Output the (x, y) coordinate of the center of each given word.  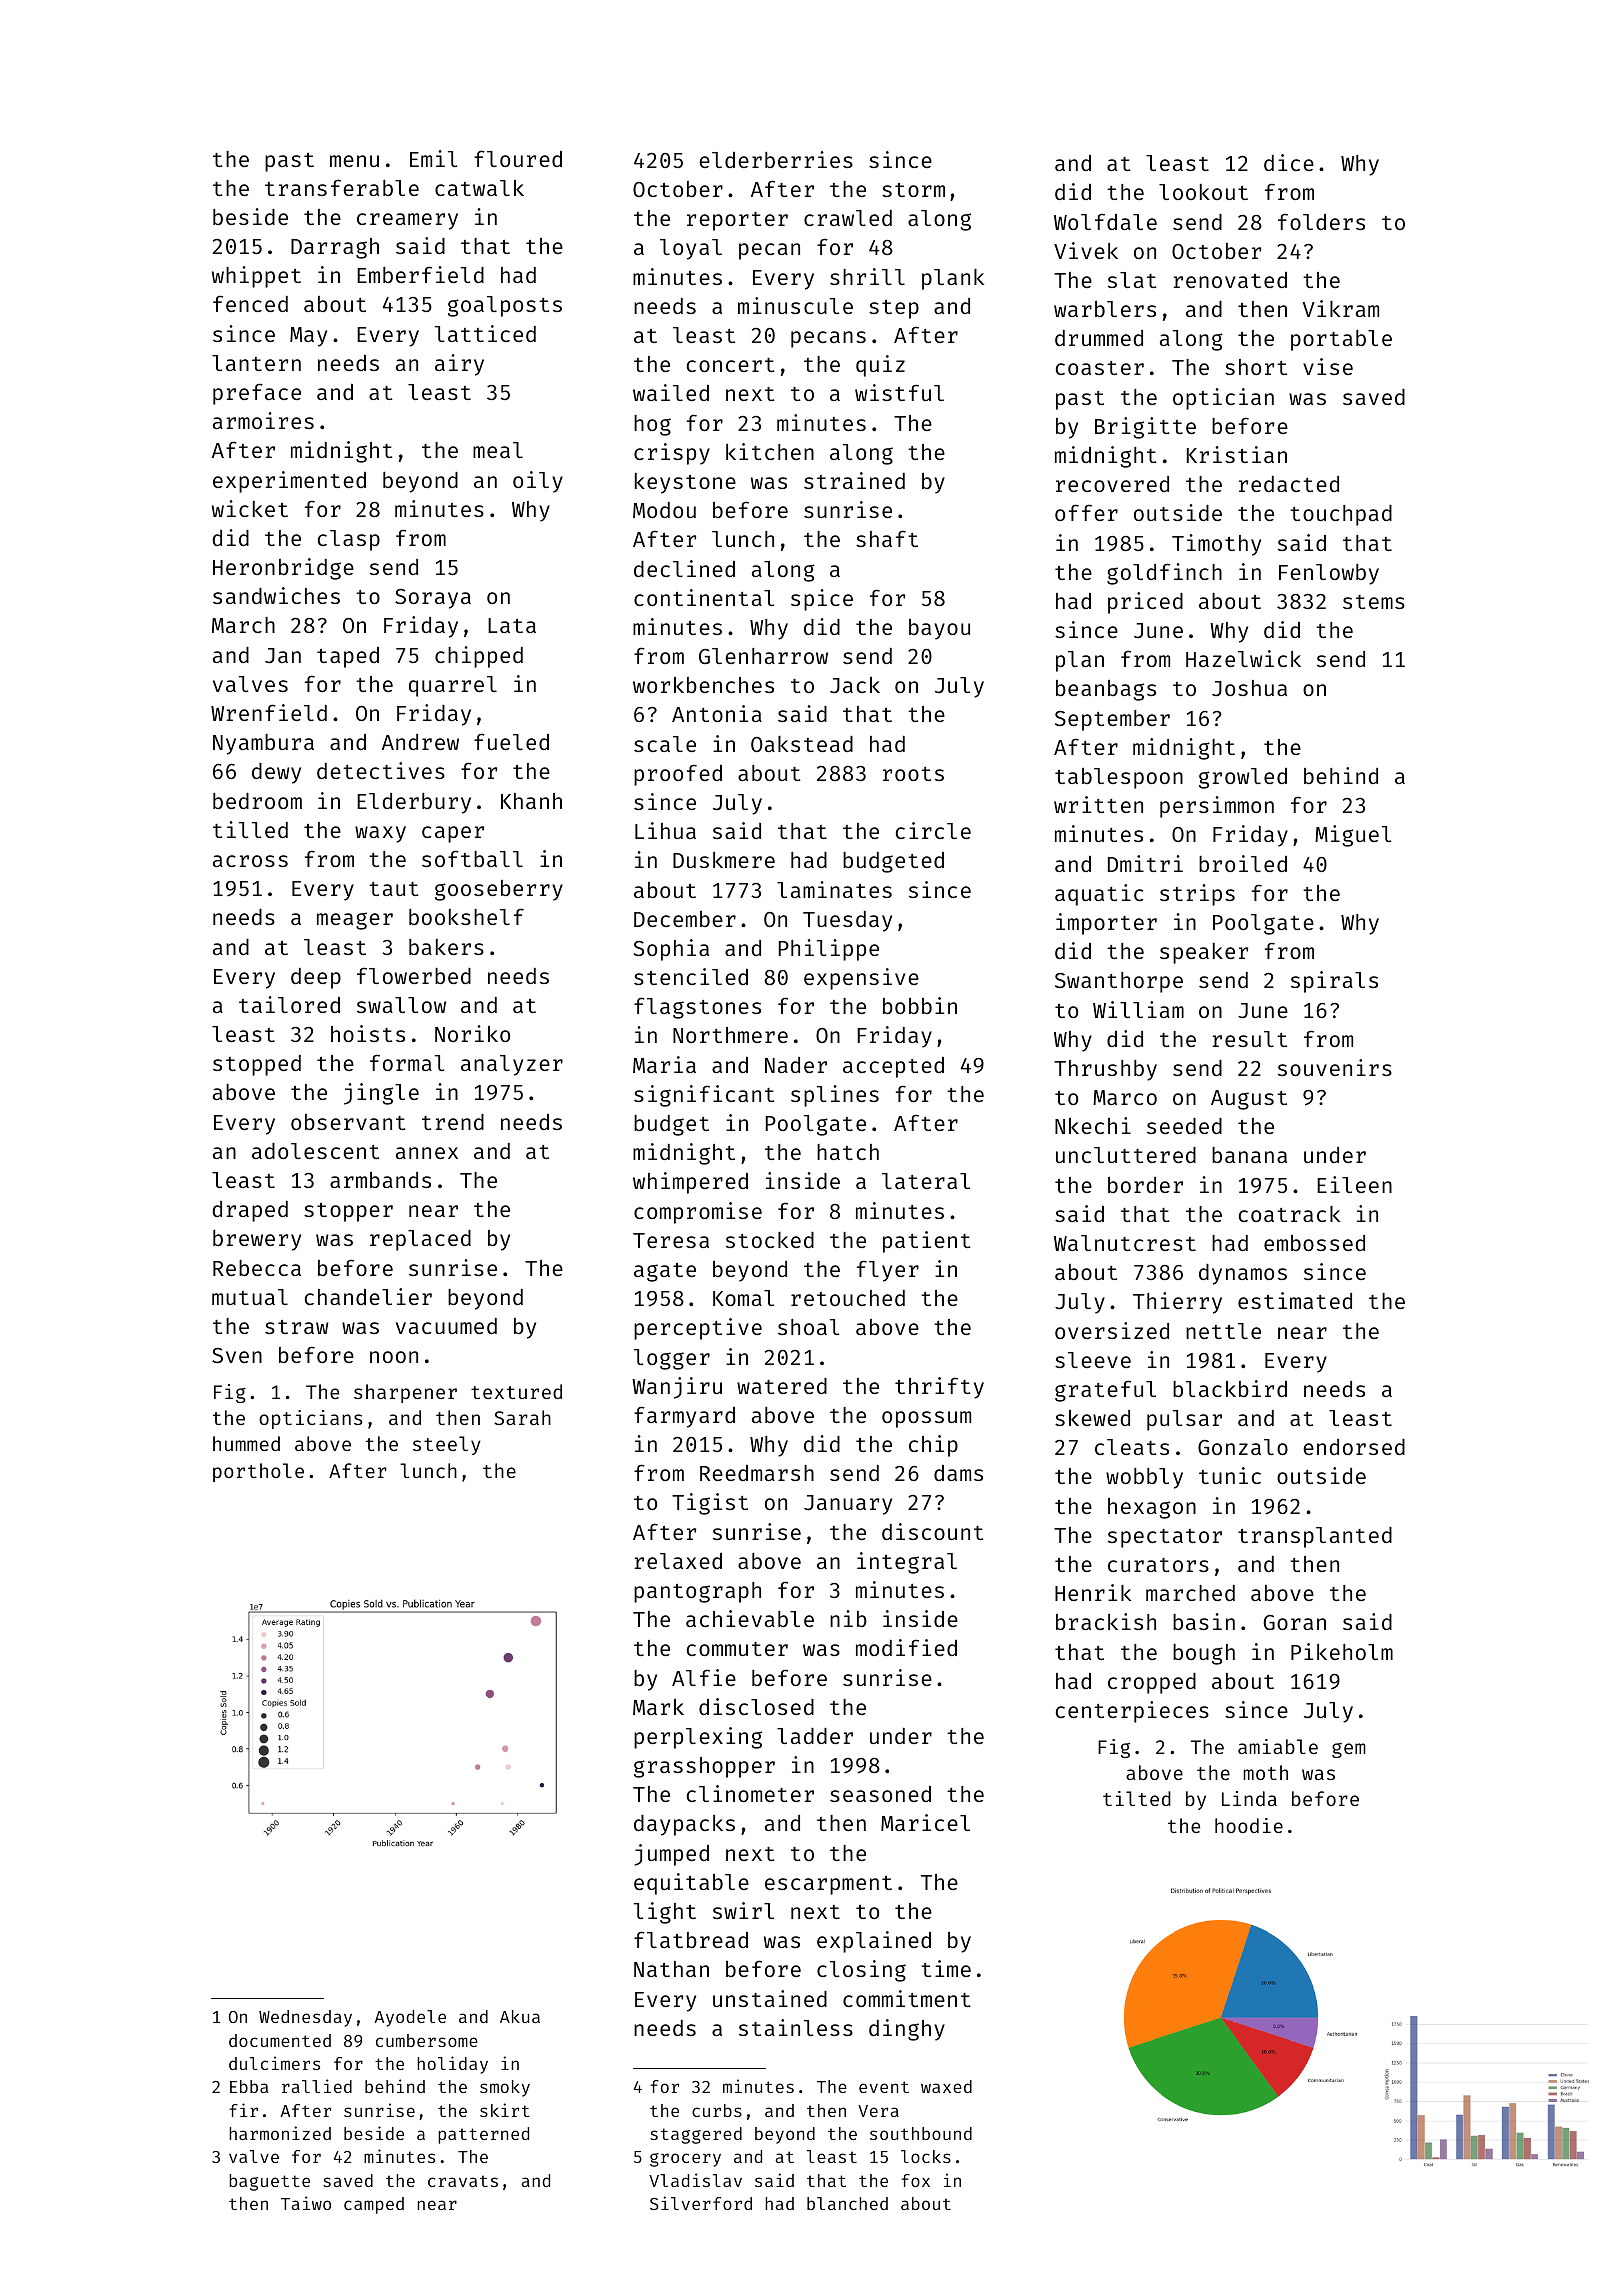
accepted (893, 1067)
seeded (1184, 1126)
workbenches (703, 685)
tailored (289, 1004)
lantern (256, 363)
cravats (463, 2181)
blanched (847, 2203)
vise (1328, 366)
